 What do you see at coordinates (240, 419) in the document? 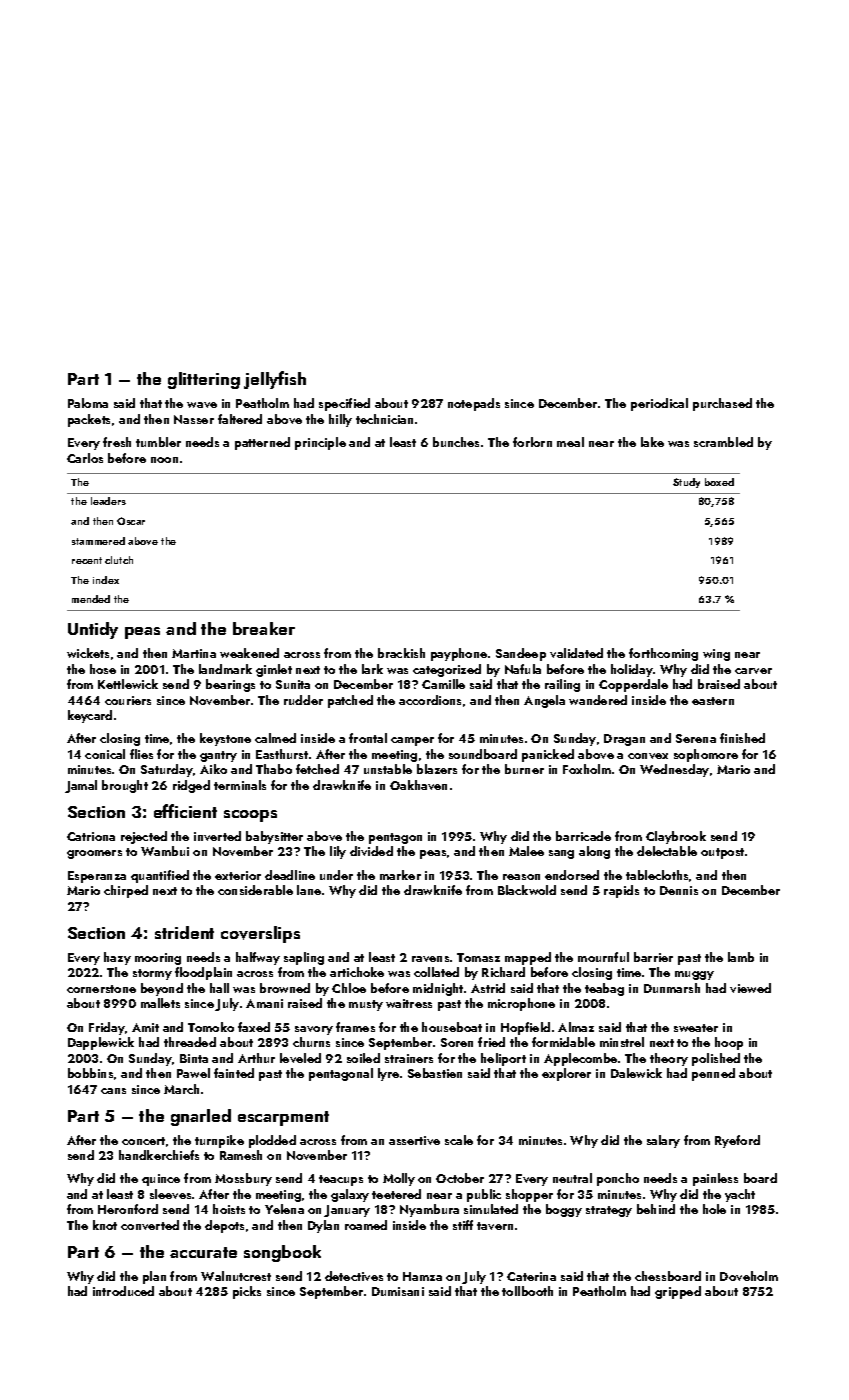
I see `faltered` at bounding box center [240, 419].
